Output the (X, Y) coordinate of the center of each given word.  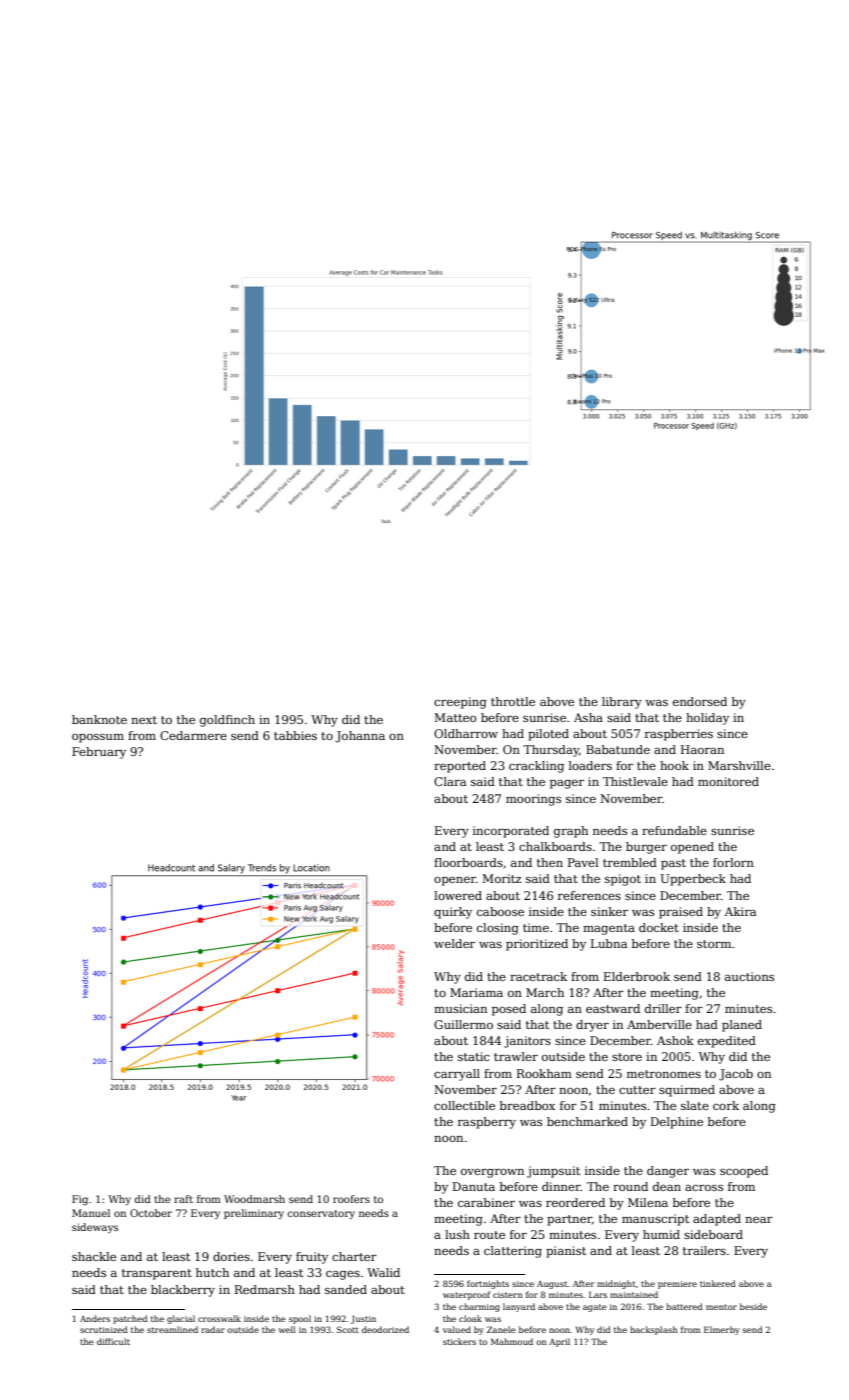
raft (183, 1199)
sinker (609, 911)
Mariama (476, 992)
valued (457, 1329)
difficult (113, 1341)
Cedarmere (193, 735)
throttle (513, 701)
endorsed (700, 701)
